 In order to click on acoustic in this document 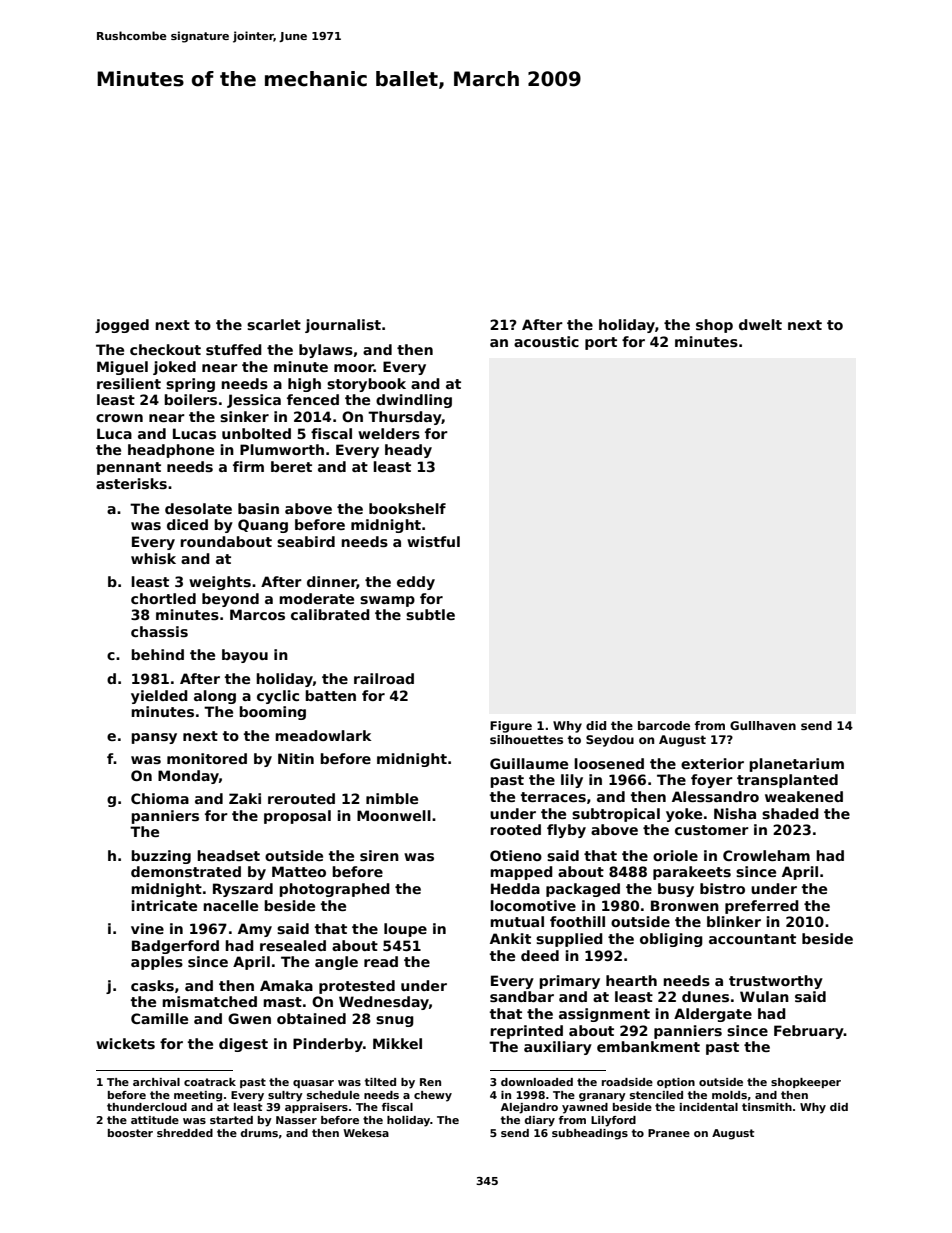, I will do `click(546, 341)`.
